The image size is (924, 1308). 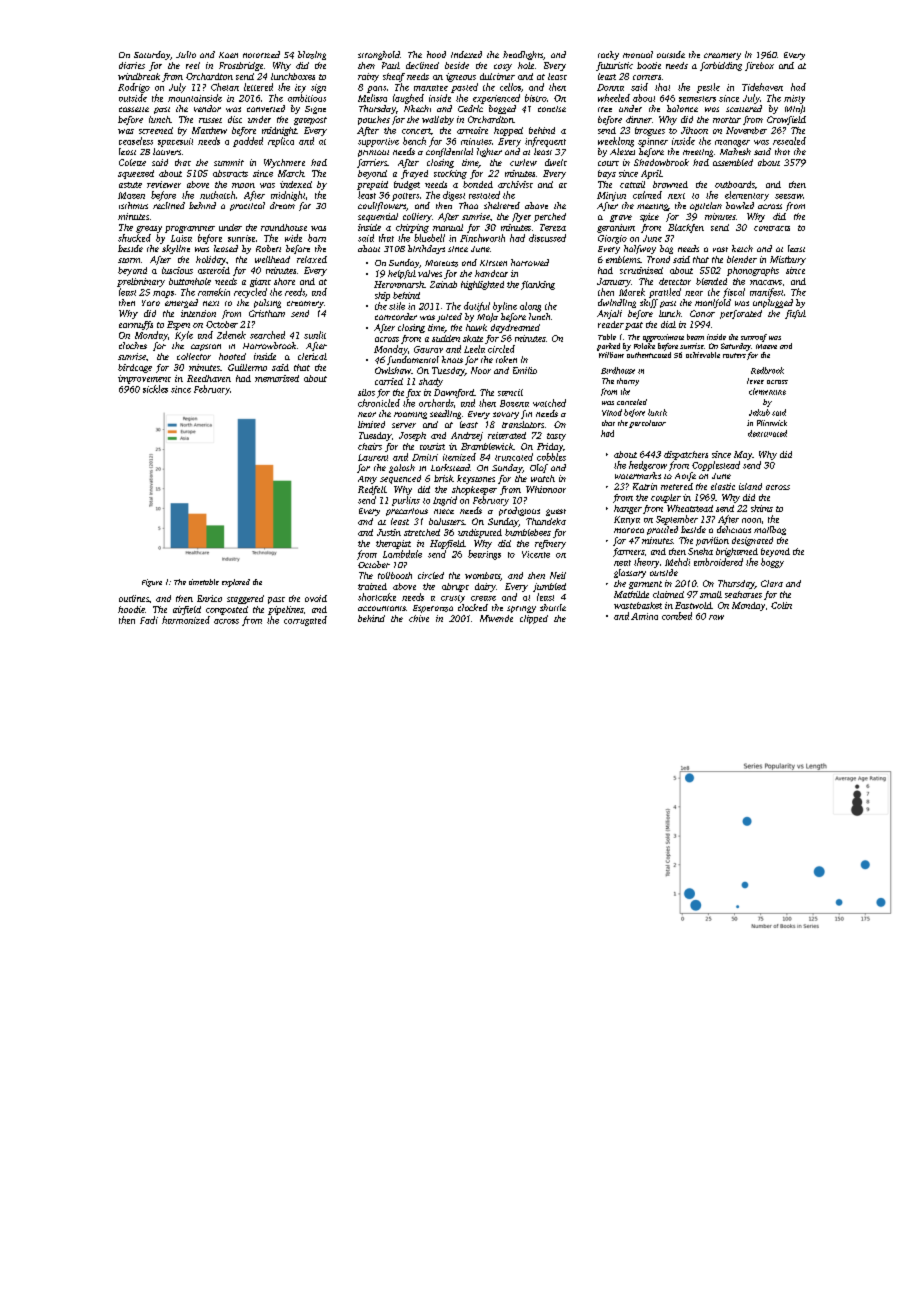 I want to click on Copplestead, so click(x=716, y=466).
